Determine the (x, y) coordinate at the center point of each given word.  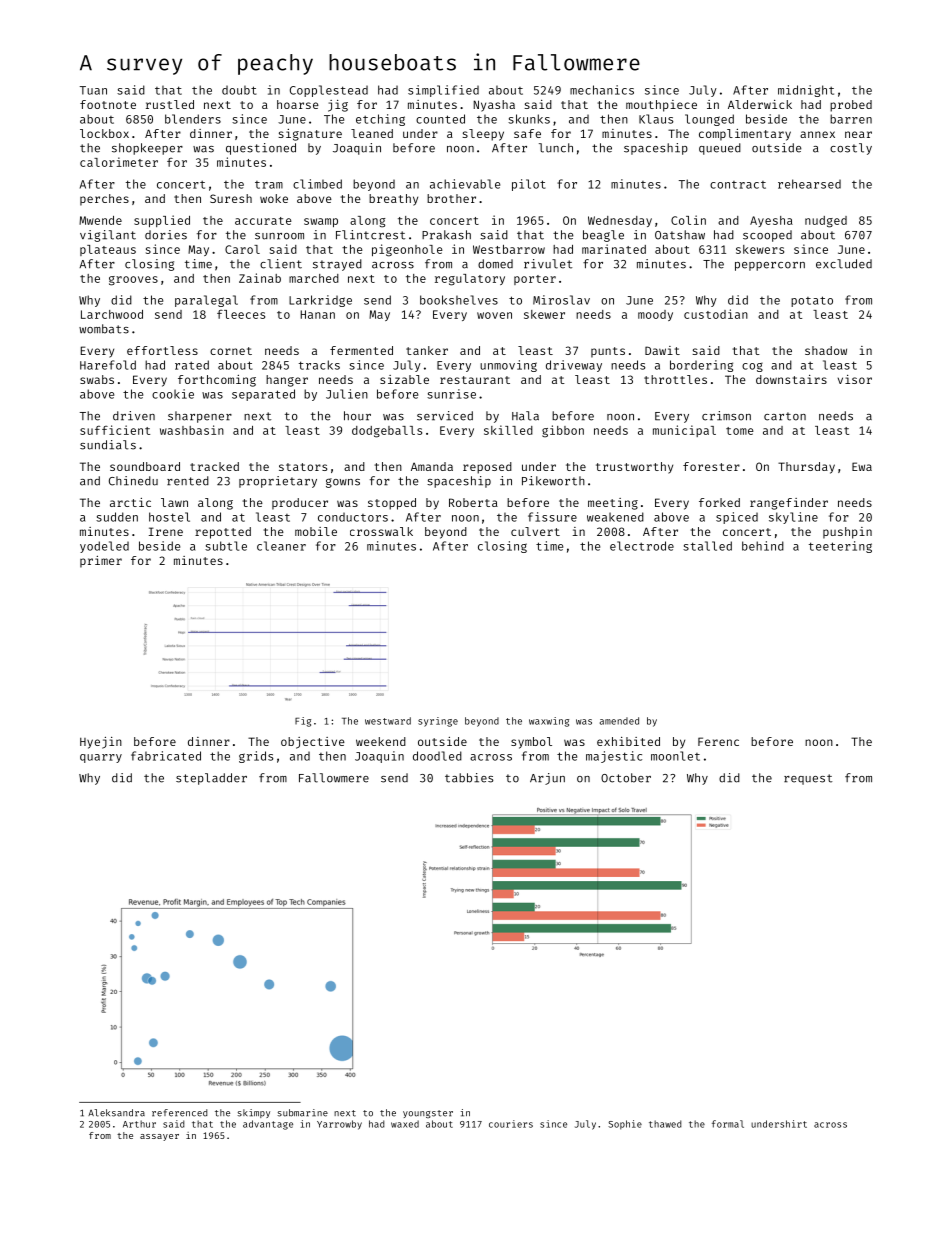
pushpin (847, 533)
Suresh (231, 198)
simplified (443, 91)
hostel (169, 517)
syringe (438, 722)
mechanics (602, 90)
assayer (159, 1137)
